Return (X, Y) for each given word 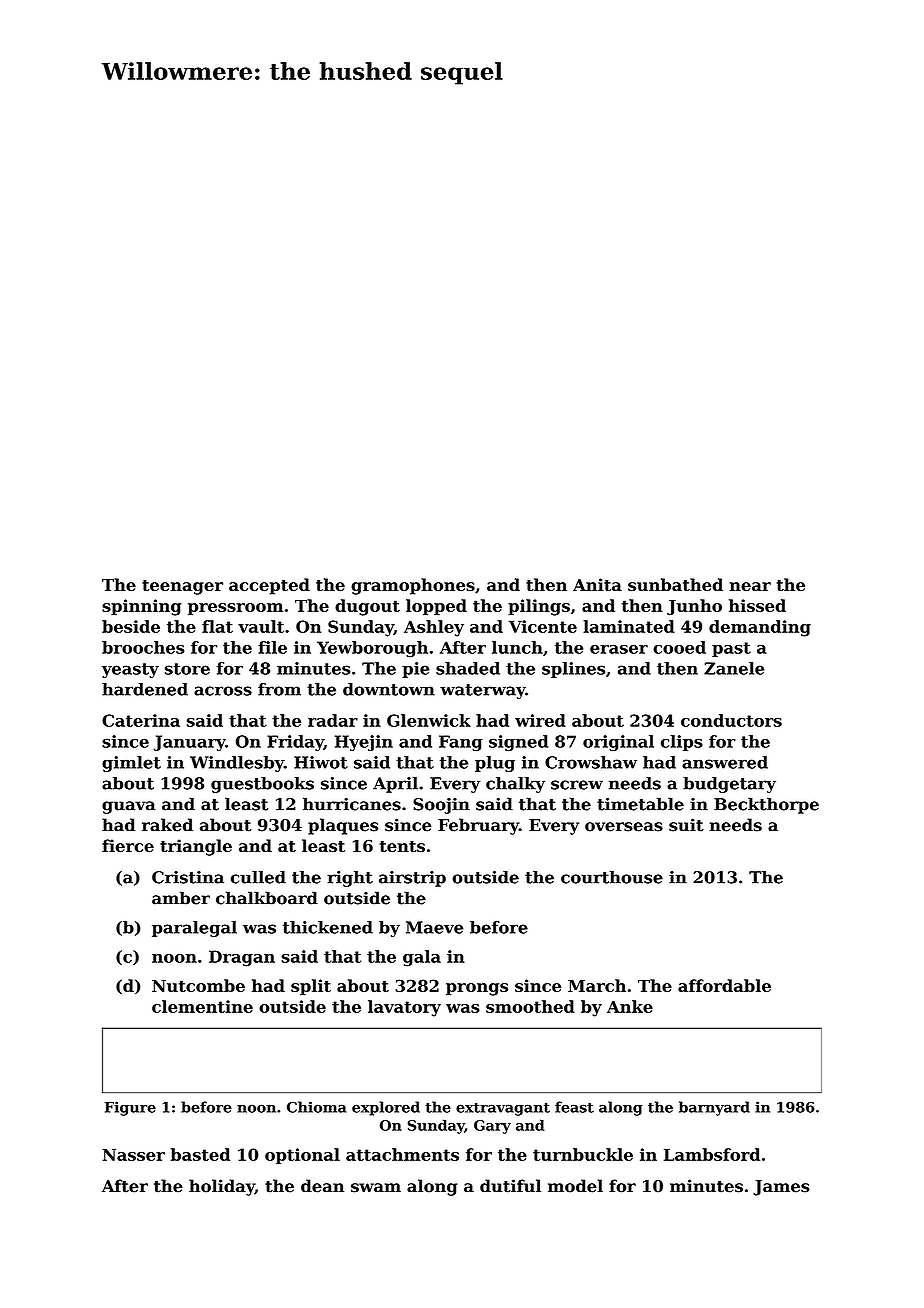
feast (574, 1107)
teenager (182, 587)
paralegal (194, 929)
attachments (402, 1154)
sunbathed (675, 584)
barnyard (714, 1108)
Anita (597, 584)
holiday (222, 1187)
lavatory (404, 1008)
